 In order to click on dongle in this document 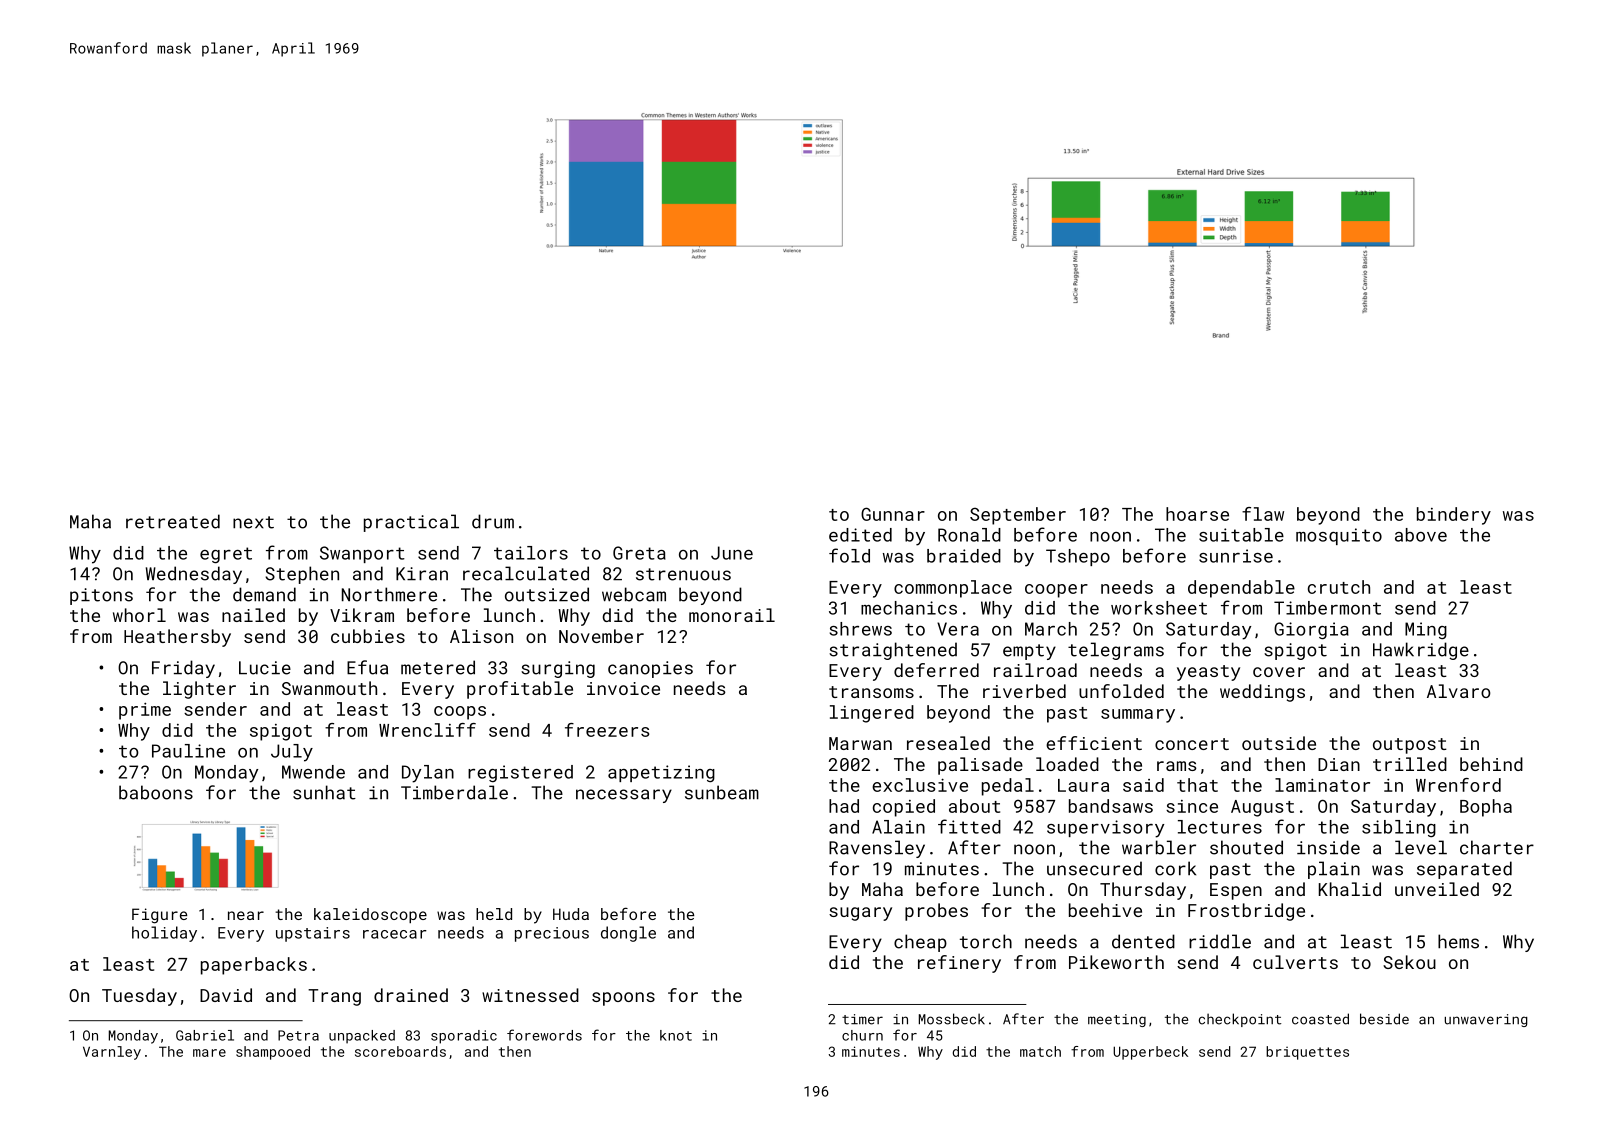, I will do `click(628, 934)`.
